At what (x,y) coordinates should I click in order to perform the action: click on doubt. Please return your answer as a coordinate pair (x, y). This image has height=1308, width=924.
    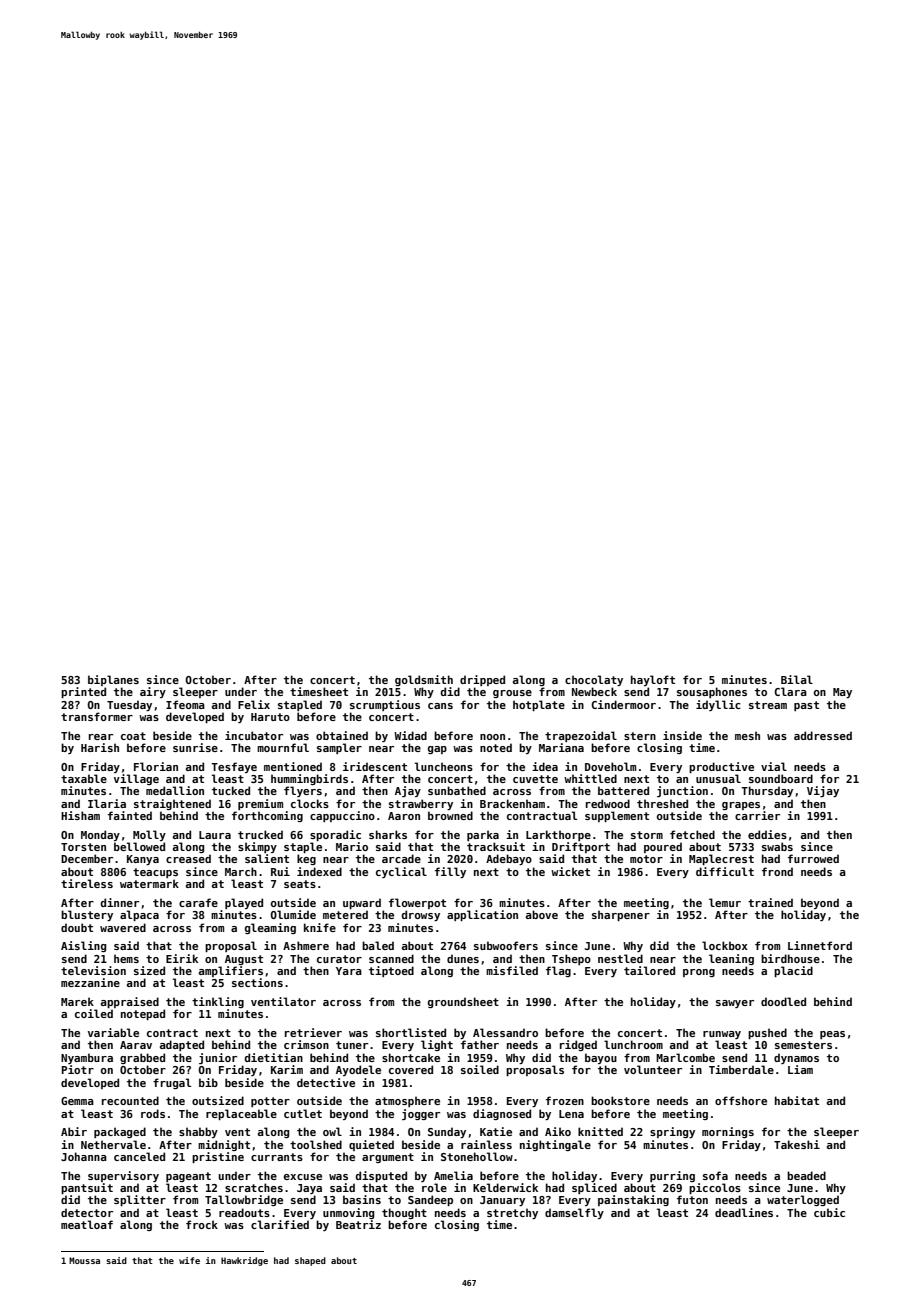
    Looking at the image, I should click on (77, 927).
